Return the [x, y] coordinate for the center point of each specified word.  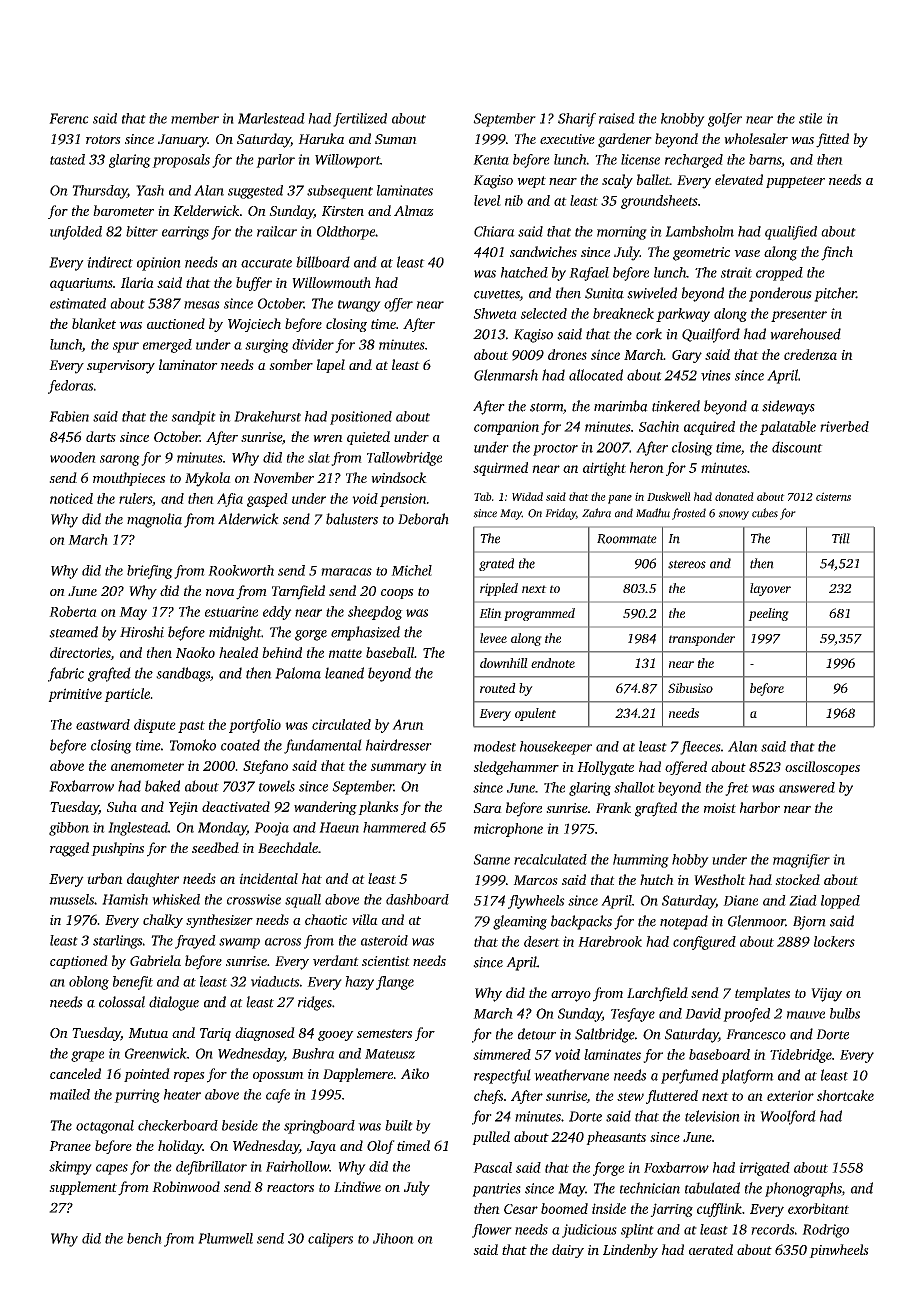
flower [492, 1231]
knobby [683, 120]
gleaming [520, 922]
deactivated [236, 806]
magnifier [801, 861]
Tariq [215, 1034]
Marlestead [271, 118]
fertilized [360, 120]
